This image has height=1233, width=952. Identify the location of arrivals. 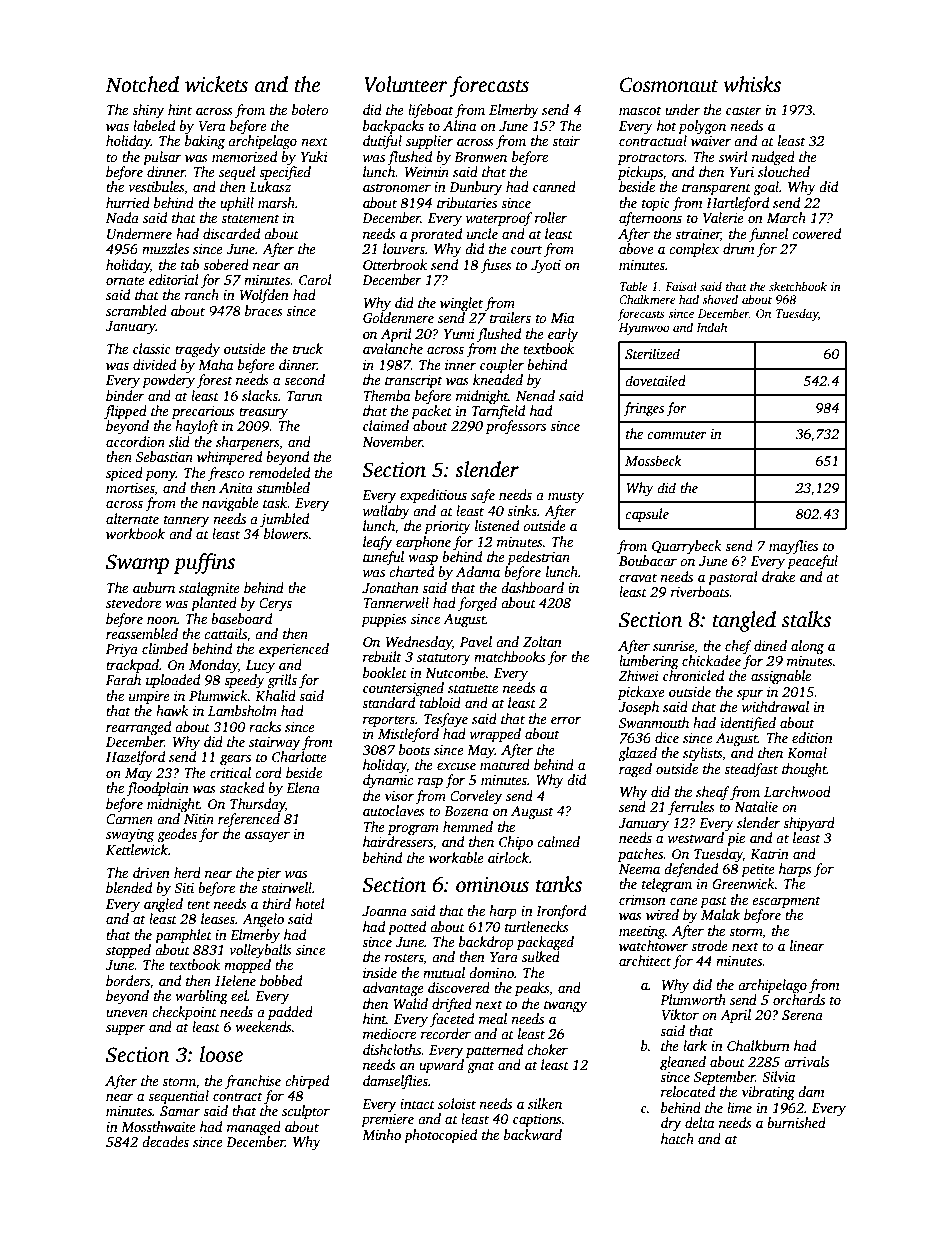
(806, 1061).
